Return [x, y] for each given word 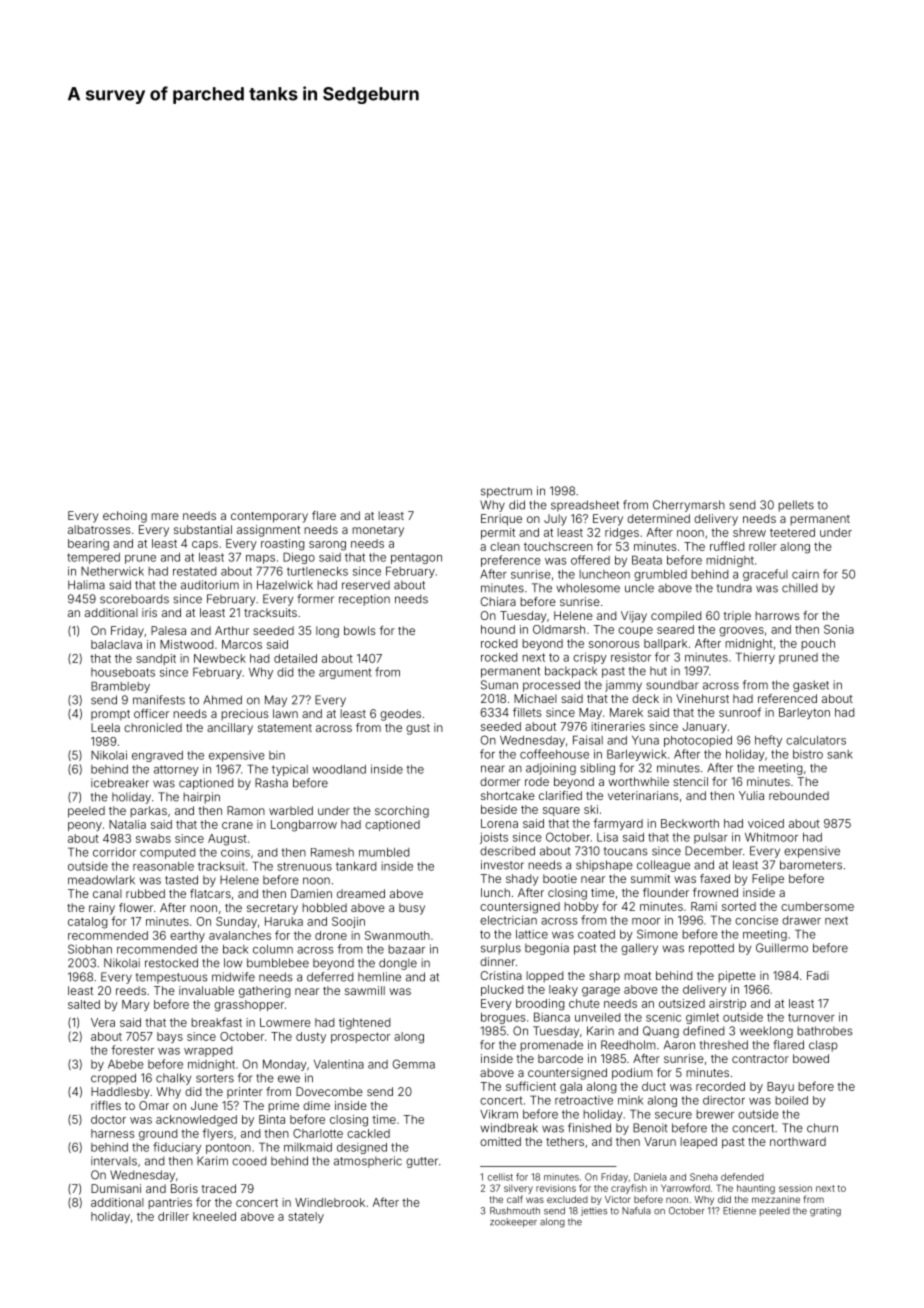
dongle [398, 964]
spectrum [506, 492]
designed [362, 1148]
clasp [823, 1046]
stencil [690, 781]
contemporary [269, 517]
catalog [88, 923]
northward [798, 1141]
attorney [176, 770]
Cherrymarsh [689, 506]
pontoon [228, 1148]
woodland [339, 769]
